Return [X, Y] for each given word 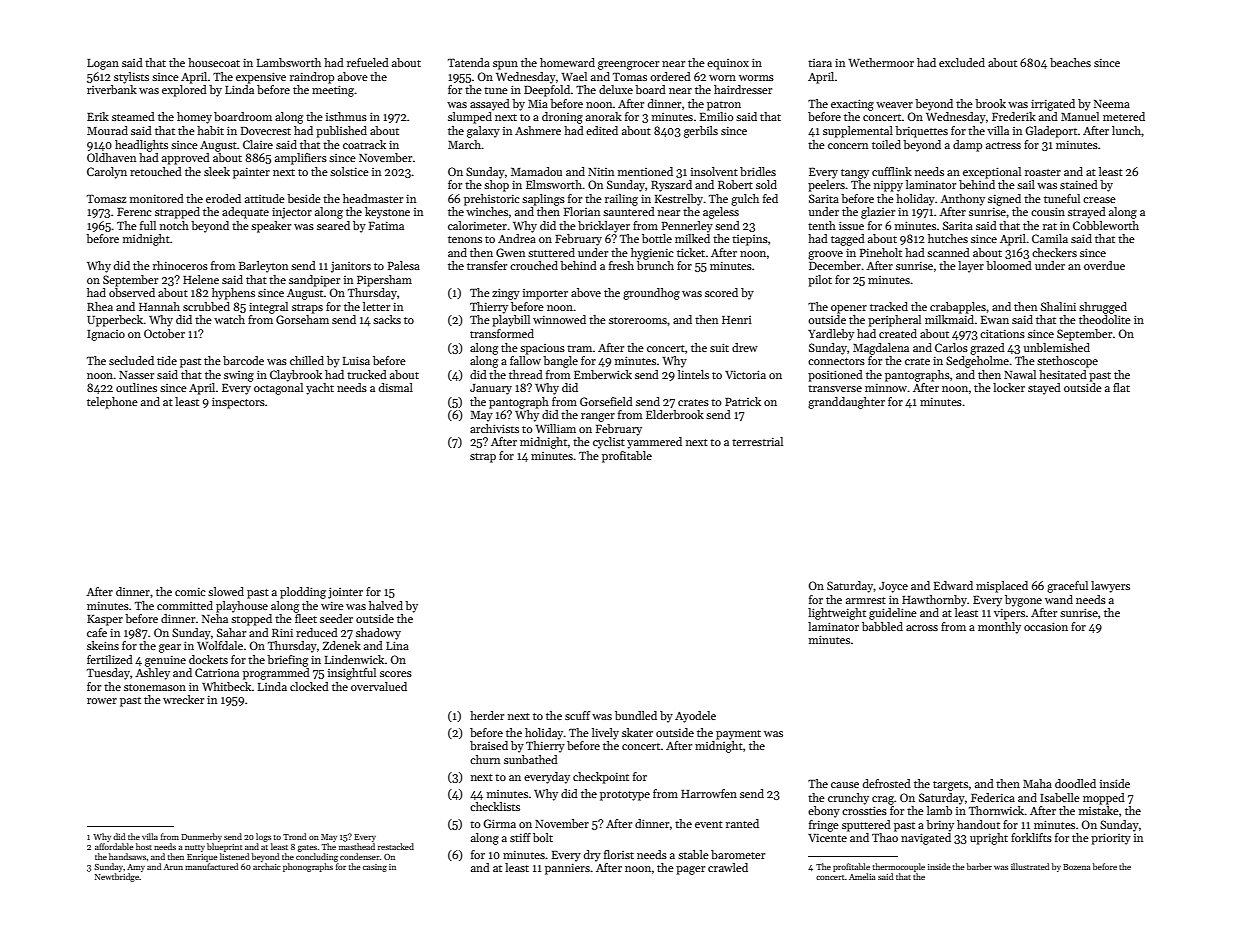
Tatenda [469, 62]
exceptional [992, 173]
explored [184, 91]
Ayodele [695, 717]
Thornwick [996, 810]
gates [307, 848]
